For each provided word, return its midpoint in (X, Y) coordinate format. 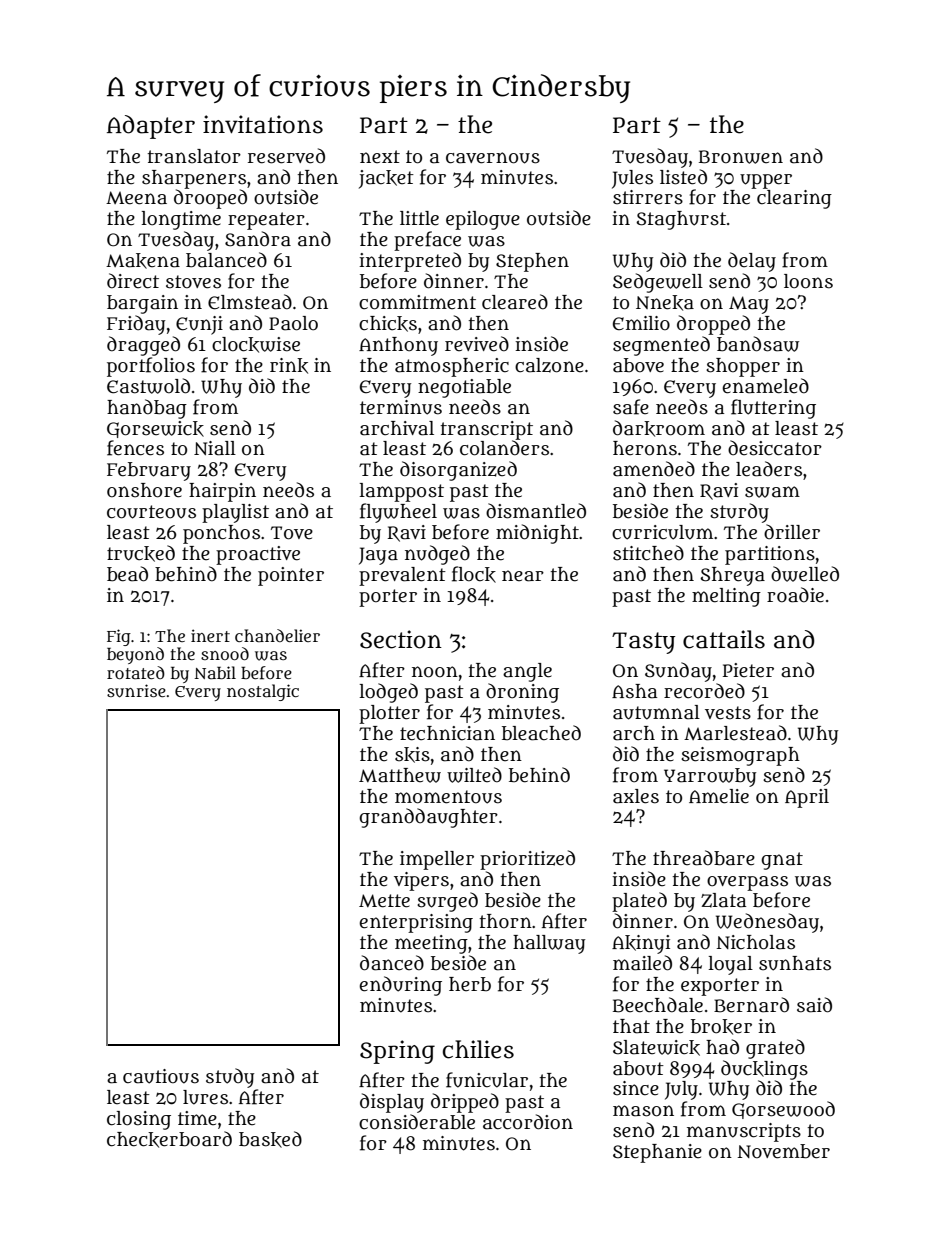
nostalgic (263, 692)
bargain (142, 304)
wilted (474, 775)
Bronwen (741, 157)
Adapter (151, 127)
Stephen (532, 262)
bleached (541, 733)
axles (636, 796)
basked (270, 1139)
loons (808, 281)
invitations (263, 124)
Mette (384, 901)
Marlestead (735, 733)
